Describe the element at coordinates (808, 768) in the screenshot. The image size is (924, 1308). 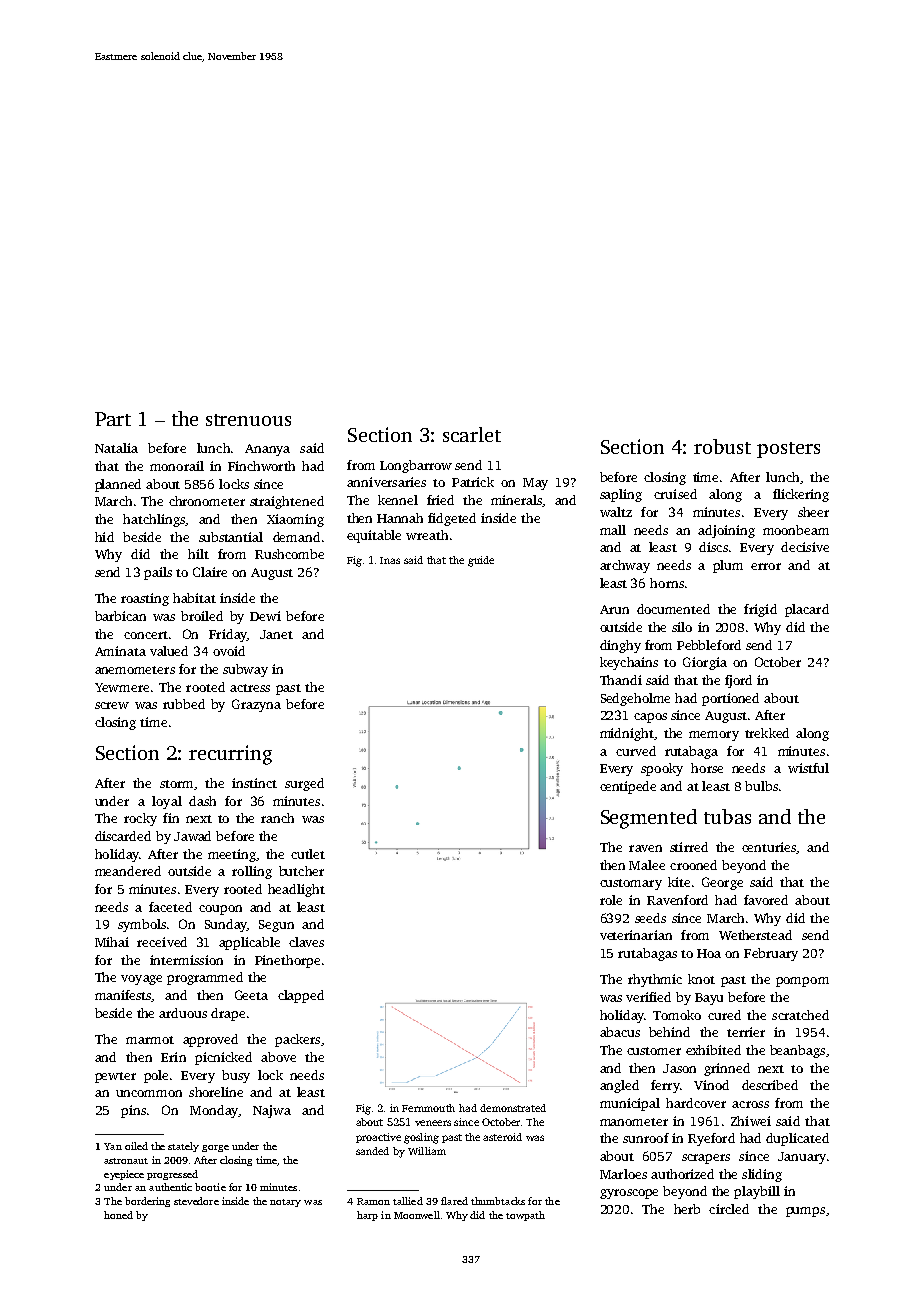
I see `wistful` at that location.
